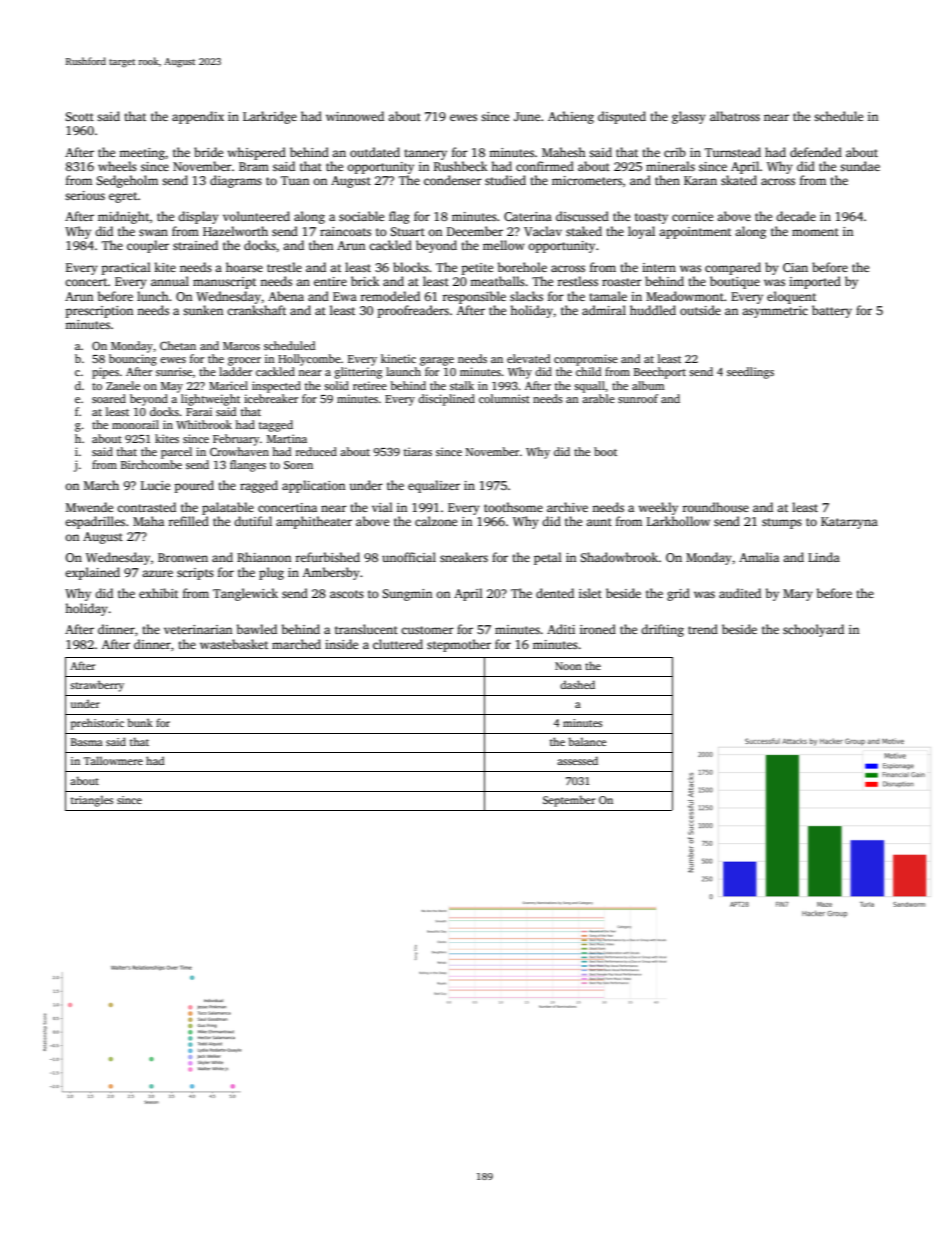 The image size is (952, 1233). What do you see at coordinates (418, 451) in the page?
I see `tiaras` at bounding box center [418, 451].
